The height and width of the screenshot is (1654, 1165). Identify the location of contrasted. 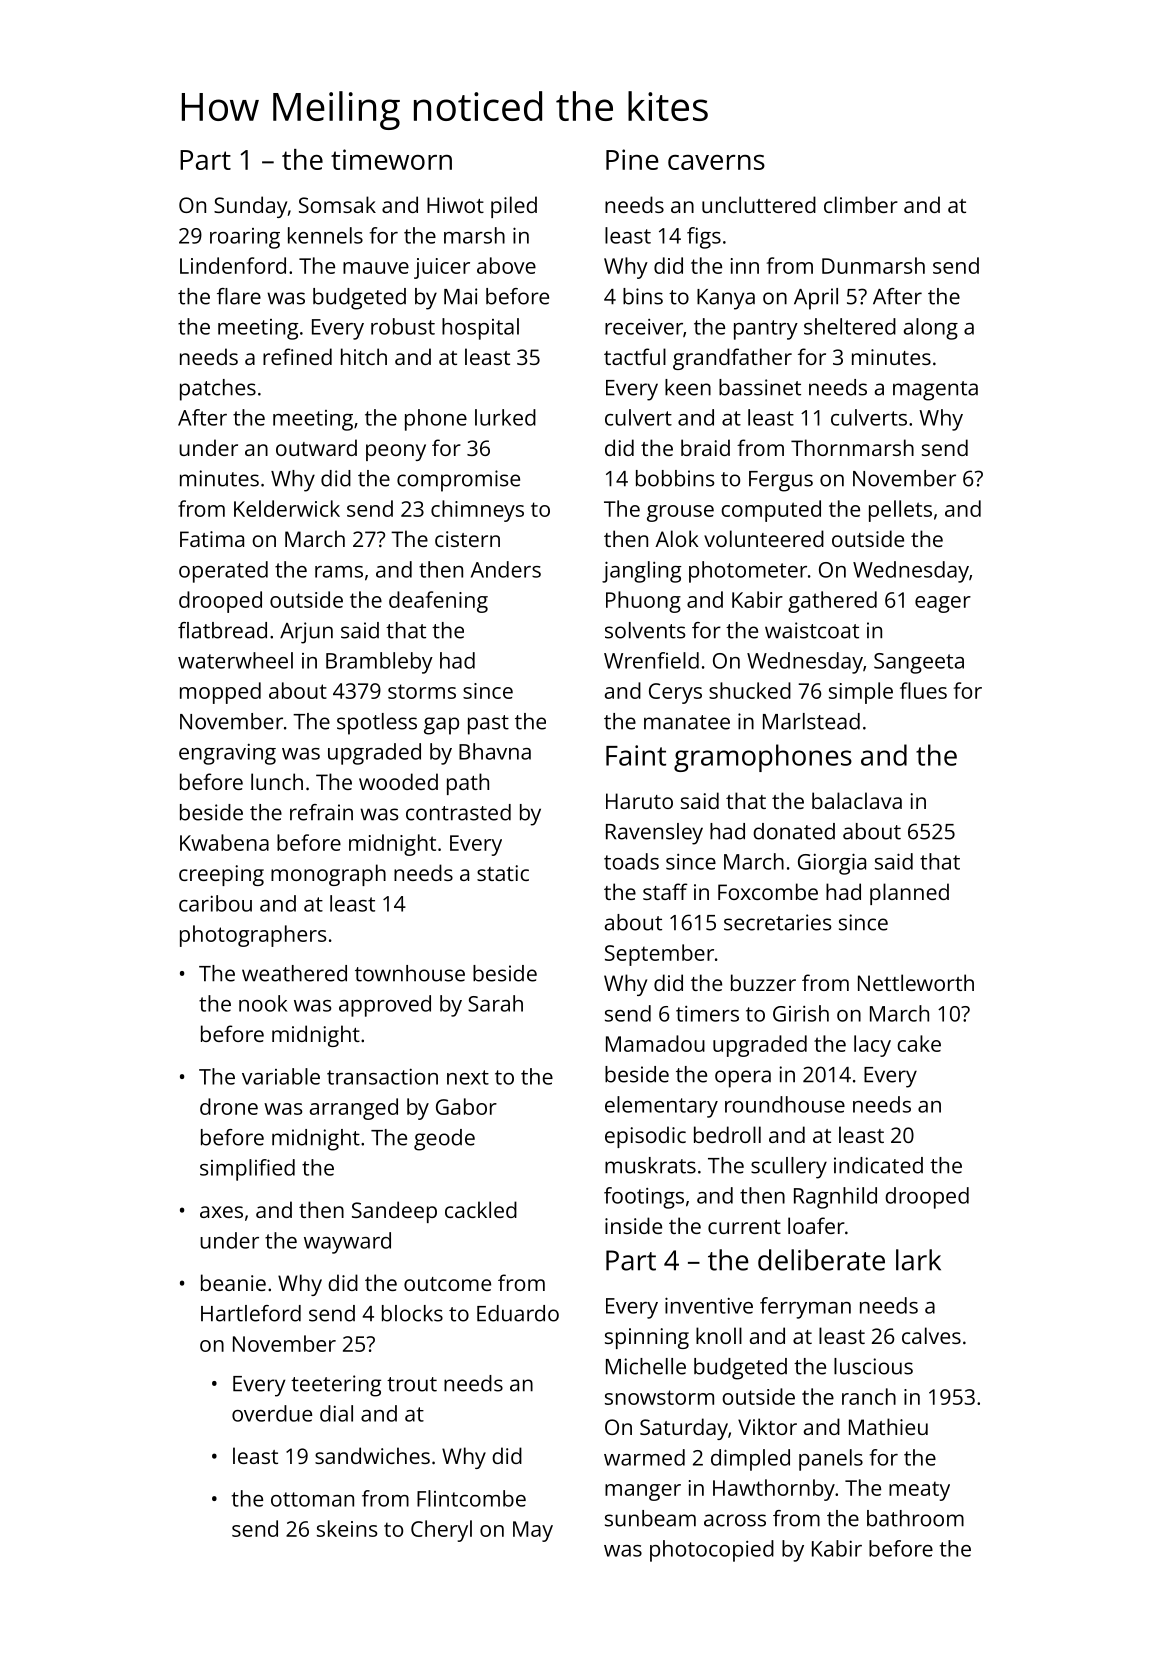
(458, 812).
